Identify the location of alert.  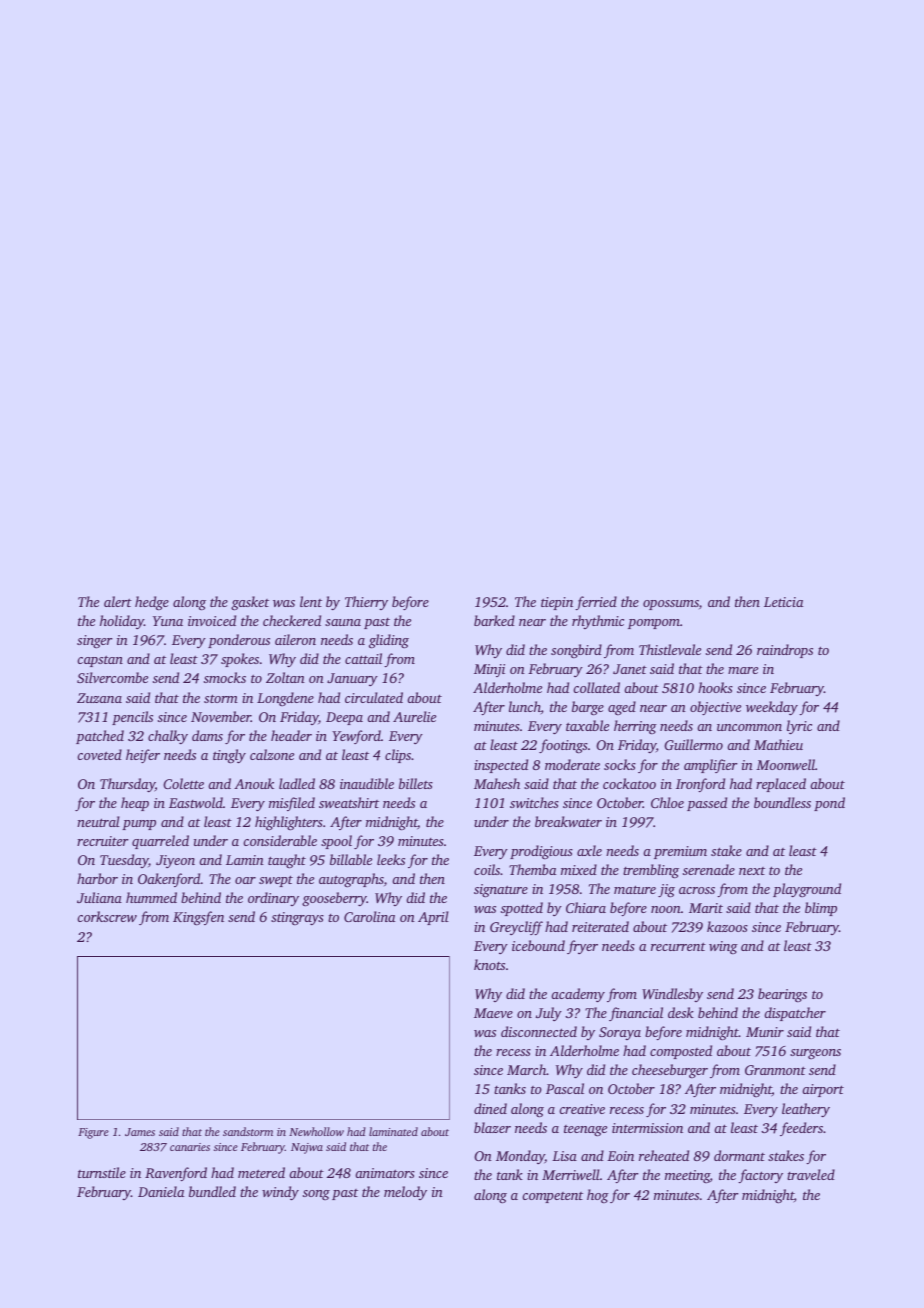
(118, 601).
